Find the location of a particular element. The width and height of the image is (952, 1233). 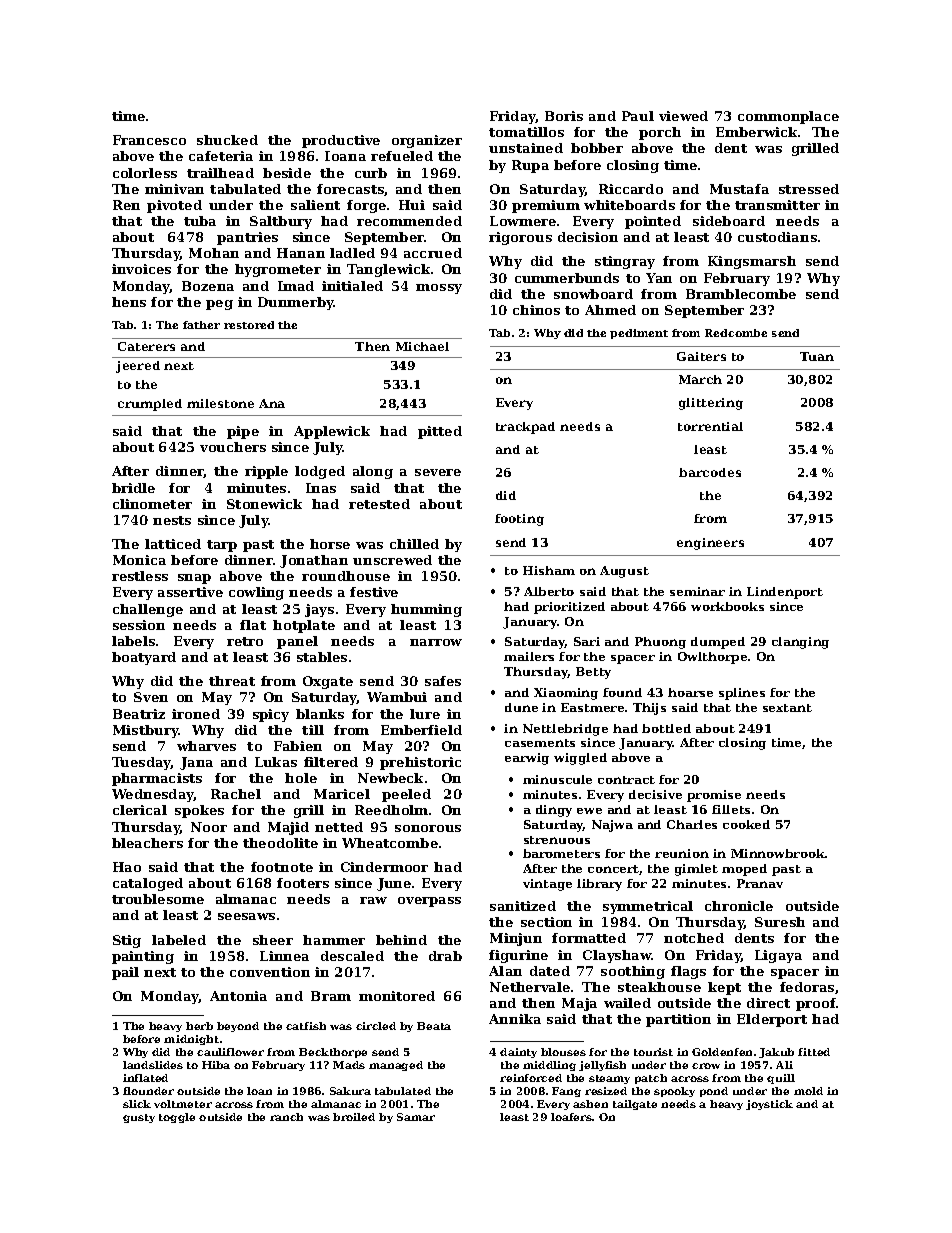

minuscule is located at coordinates (557, 779).
